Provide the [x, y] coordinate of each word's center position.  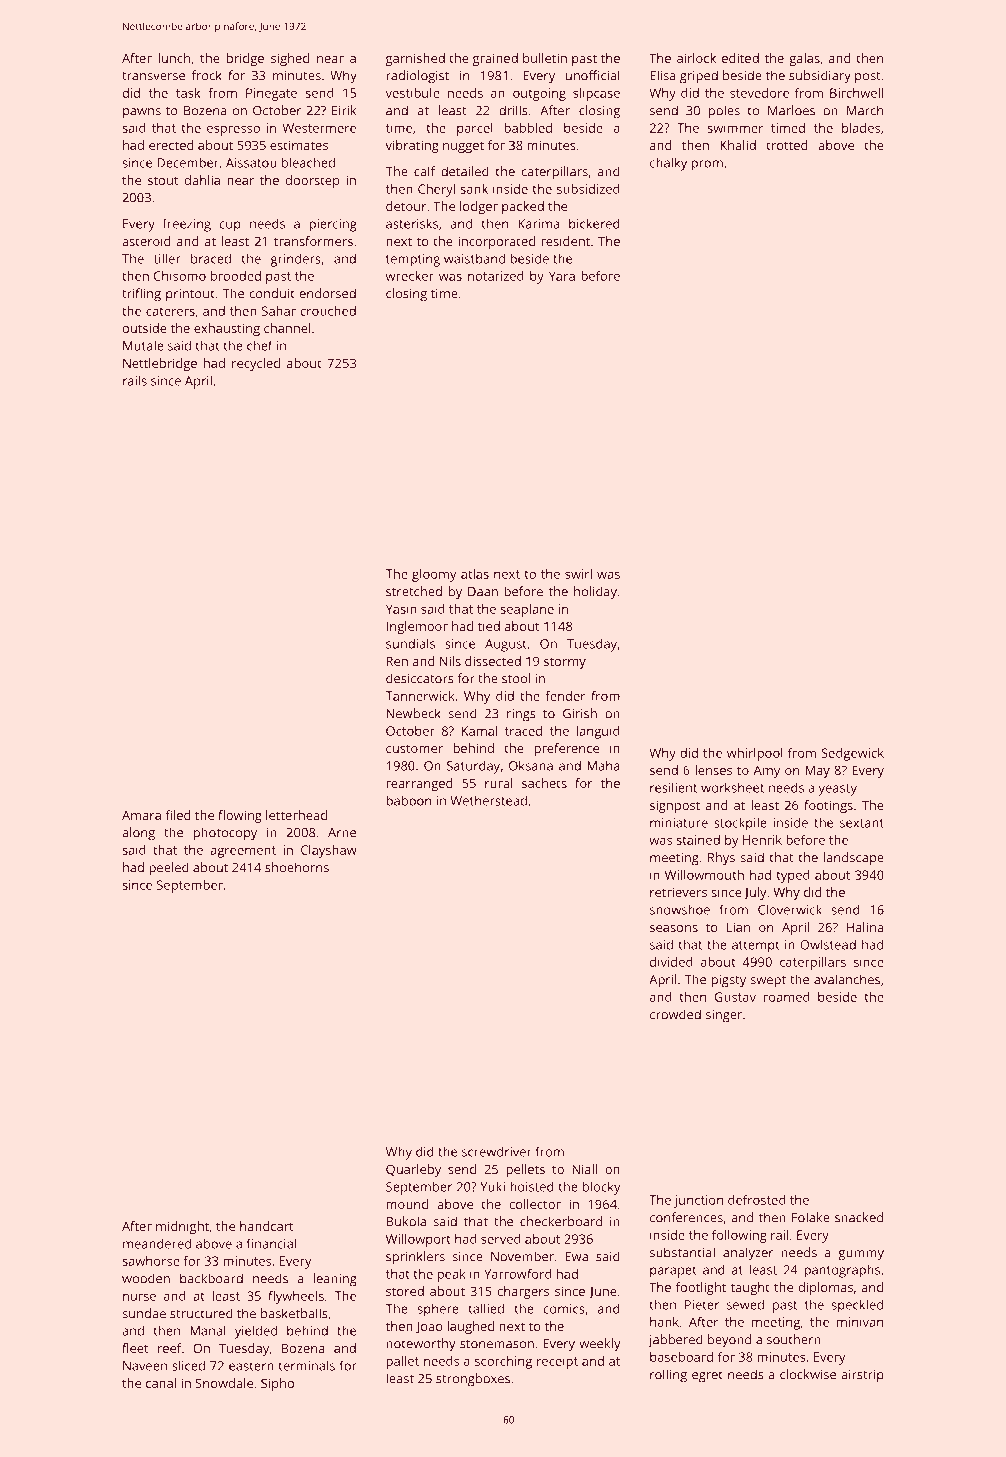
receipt [557, 1362]
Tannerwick [420, 696]
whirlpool [755, 754]
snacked [859, 1217]
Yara [562, 276]
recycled [256, 364]
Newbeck [414, 713]
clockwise [808, 1374]
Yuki [492, 1186]
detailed [465, 171]
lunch [174, 58]
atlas [475, 574]
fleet [135, 1348]
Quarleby [413, 1170]
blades [861, 128]
